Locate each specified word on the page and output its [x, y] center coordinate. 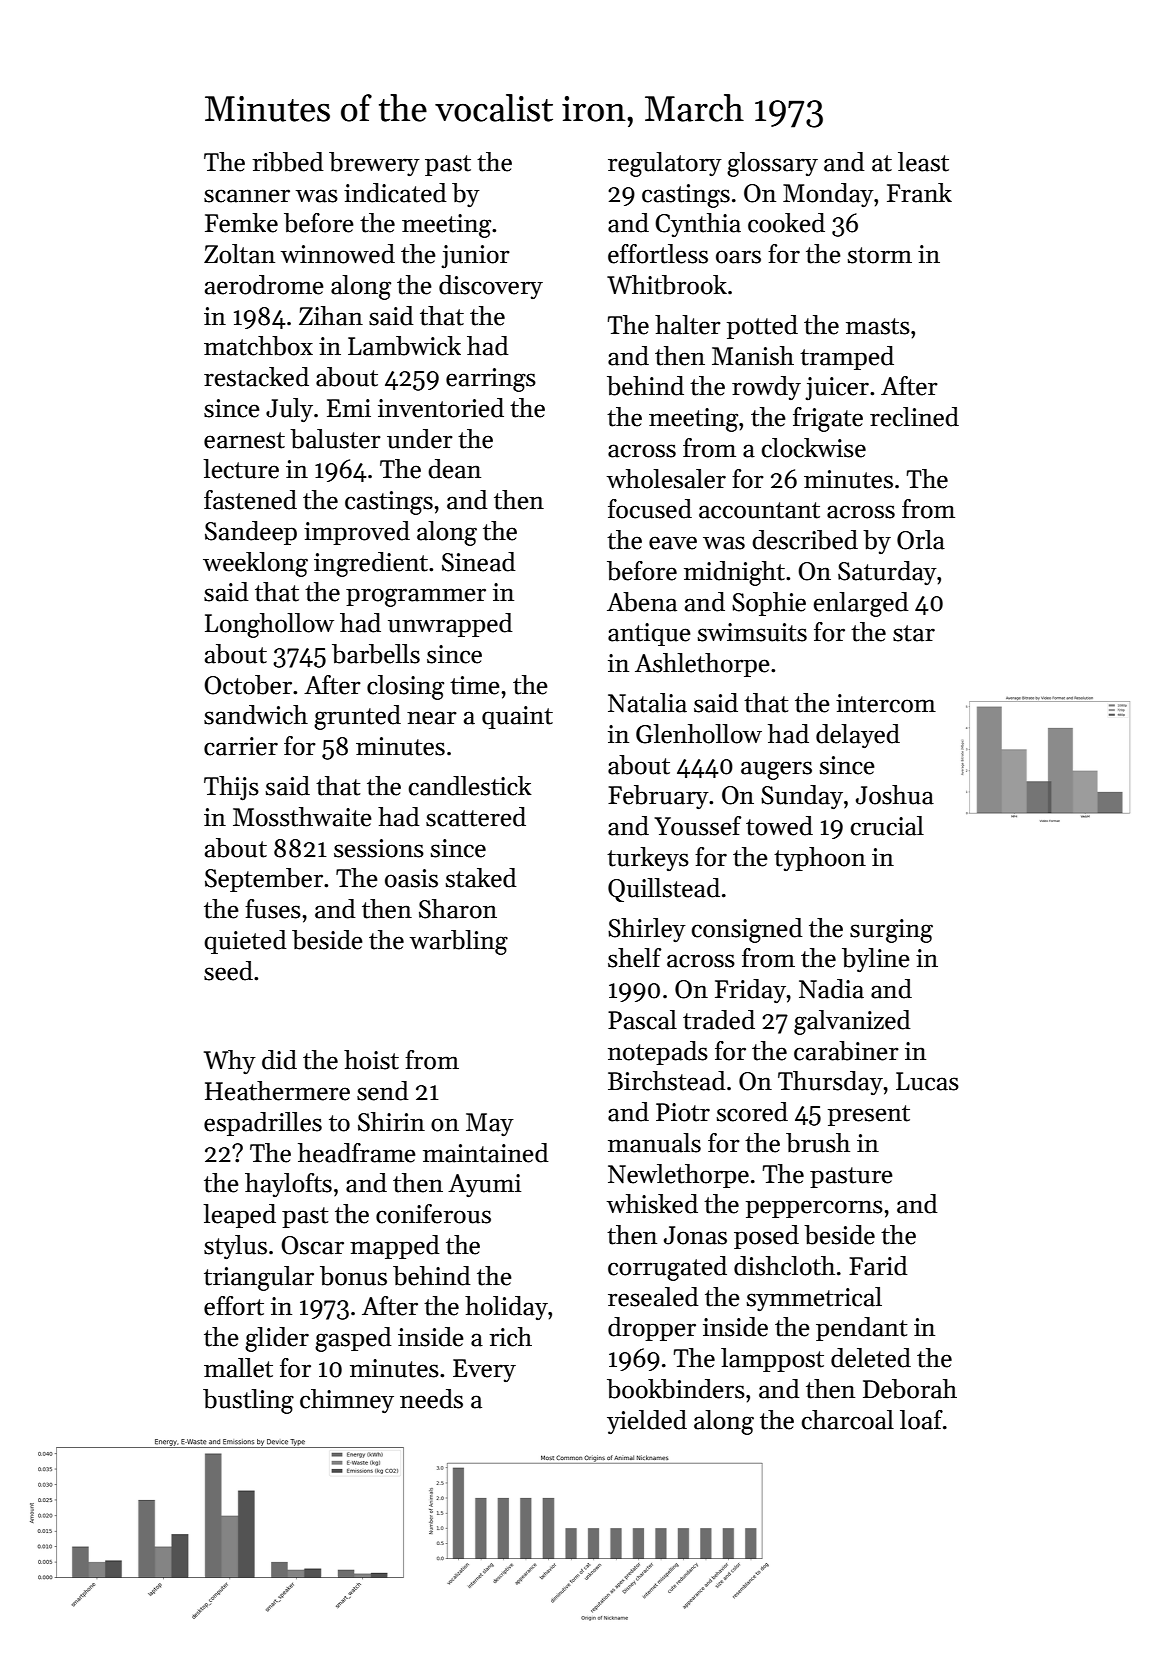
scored [752, 1112]
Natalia [647, 703]
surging [891, 931]
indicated [395, 193]
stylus [235, 1247]
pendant [861, 1329]
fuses [273, 909]
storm [880, 255]
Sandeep [251, 533]
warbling [459, 942]
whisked [652, 1204]
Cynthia [698, 225]
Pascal [642, 1020]
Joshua [895, 795]
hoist [371, 1060]
